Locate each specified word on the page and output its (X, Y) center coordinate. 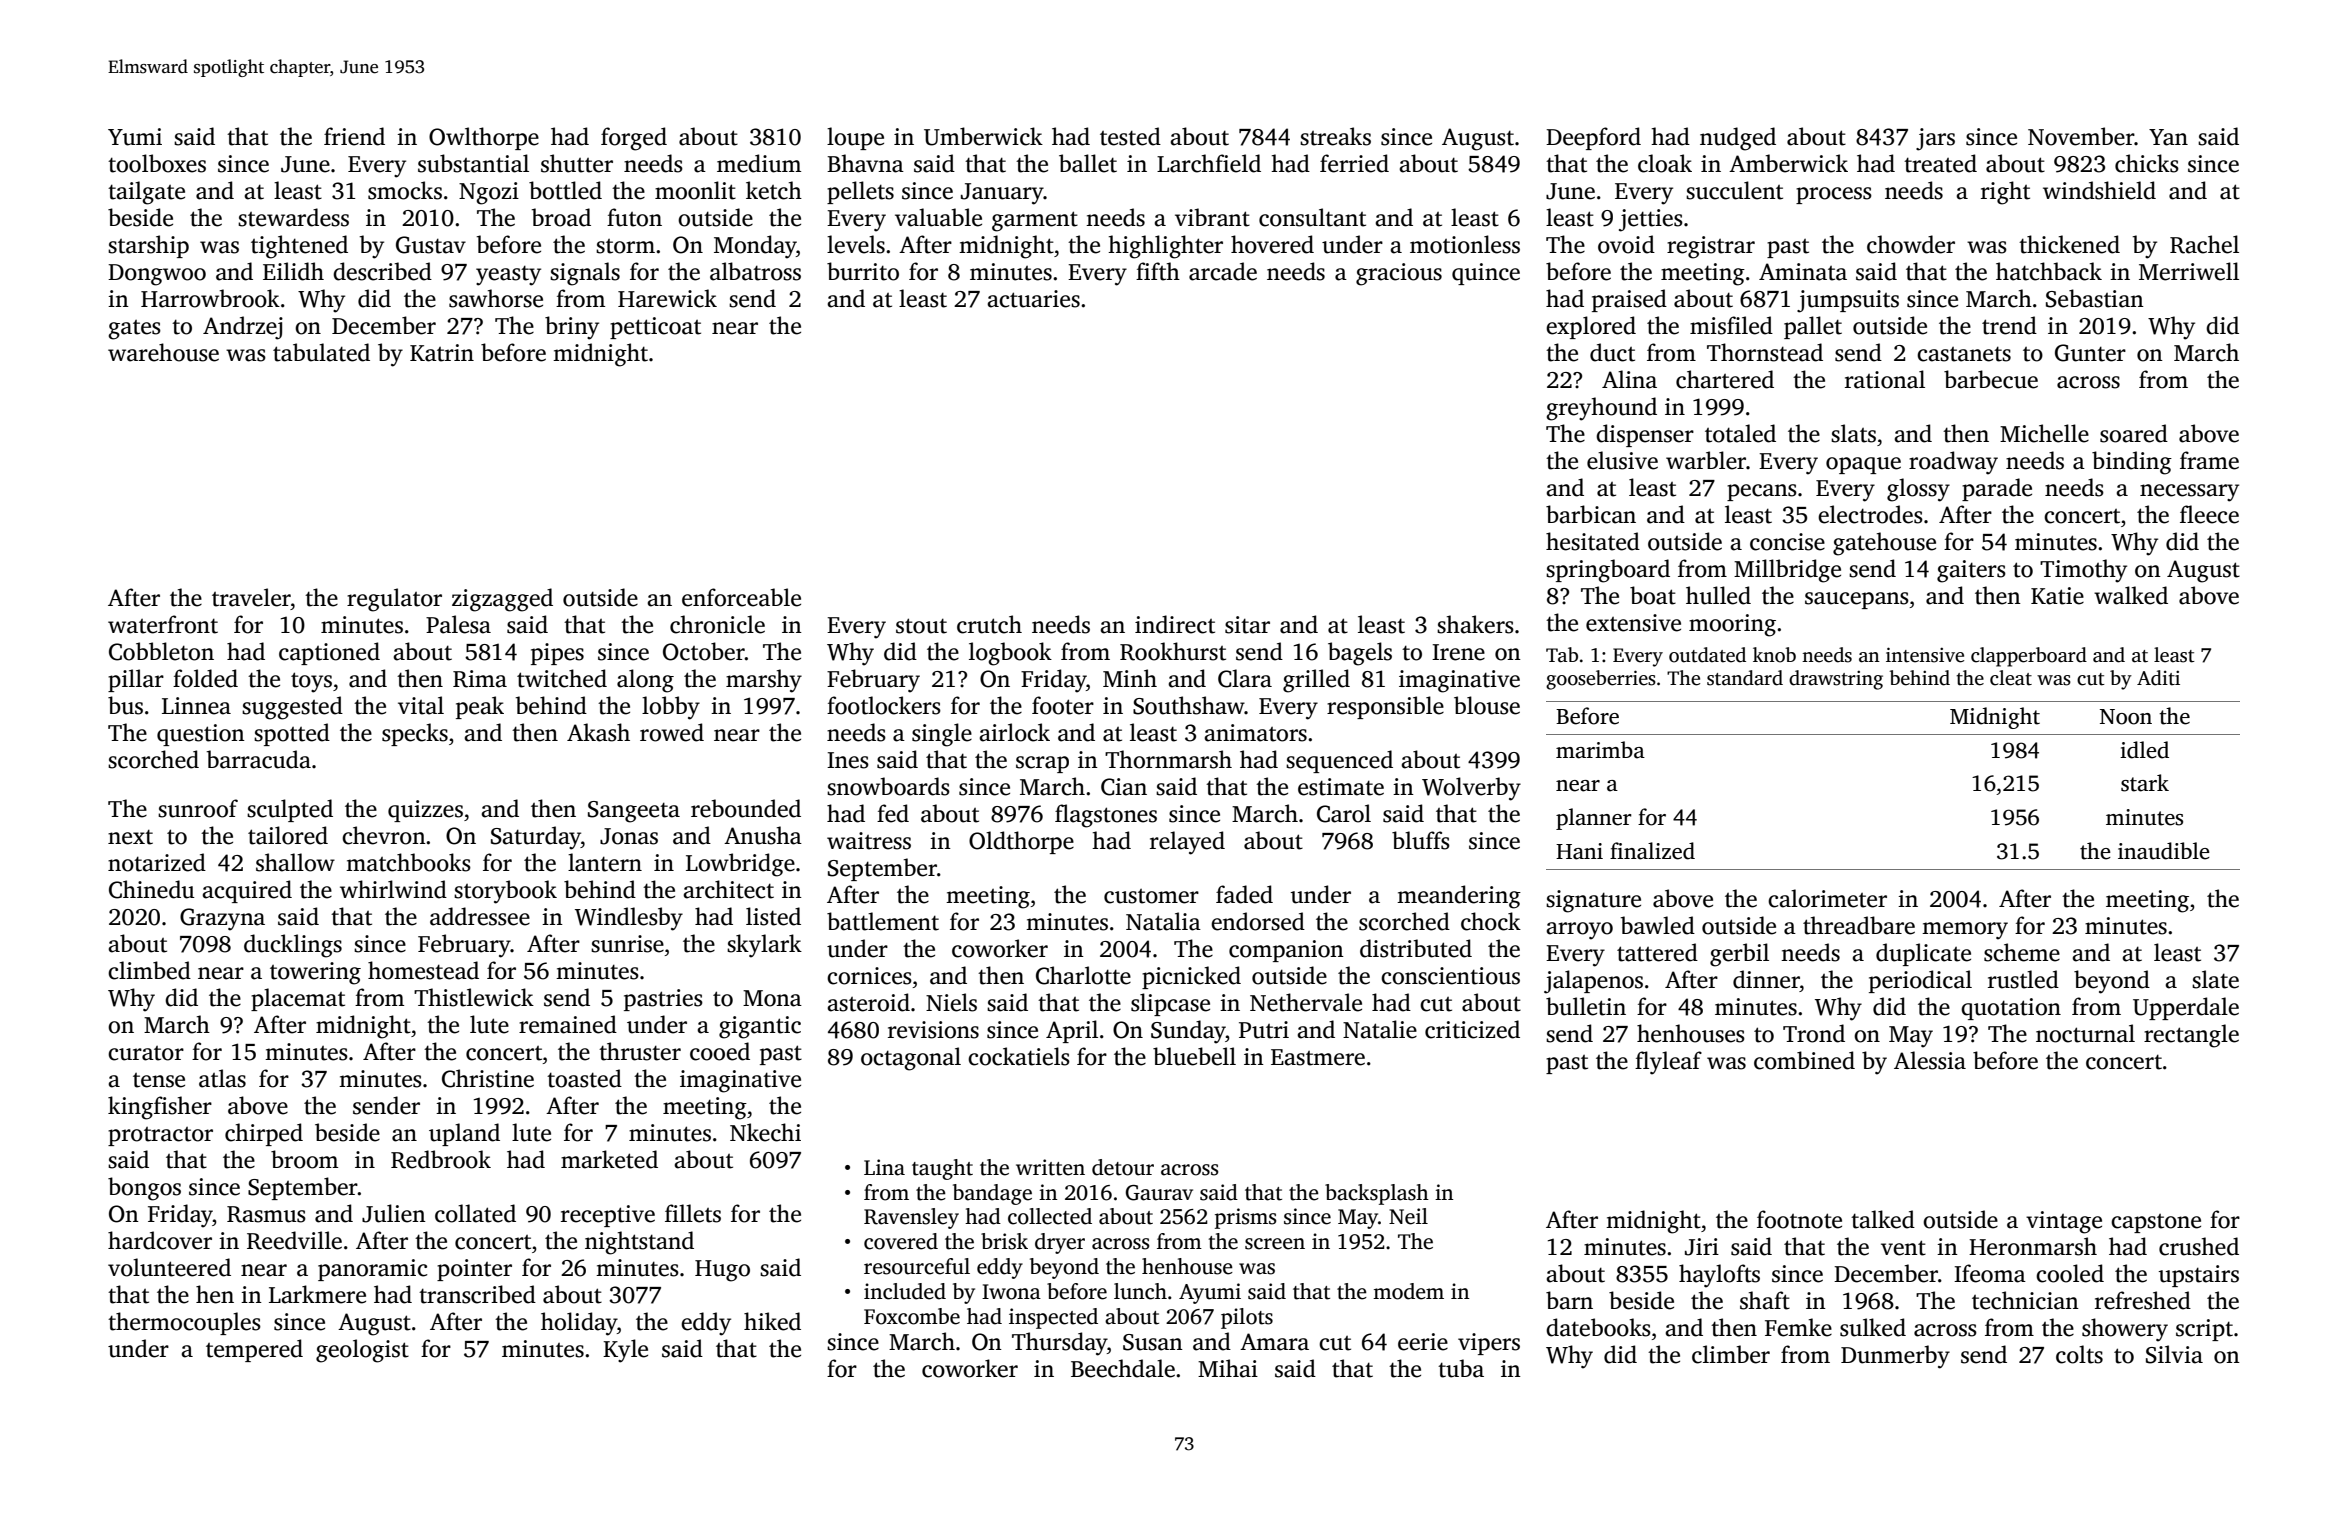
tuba (1461, 1368)
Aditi (2158, 678)
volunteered (169, 1267)
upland (464, 1134)
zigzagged (502, 600)
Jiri (1702, 1247)
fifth (1158, 271)
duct (1612, 352)
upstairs (2199, 1276)
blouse (1487, 705)
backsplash (1377, 1194)
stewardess (293, 217)
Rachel (2204, 244)
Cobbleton (161, 651)
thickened (2069, 244)
